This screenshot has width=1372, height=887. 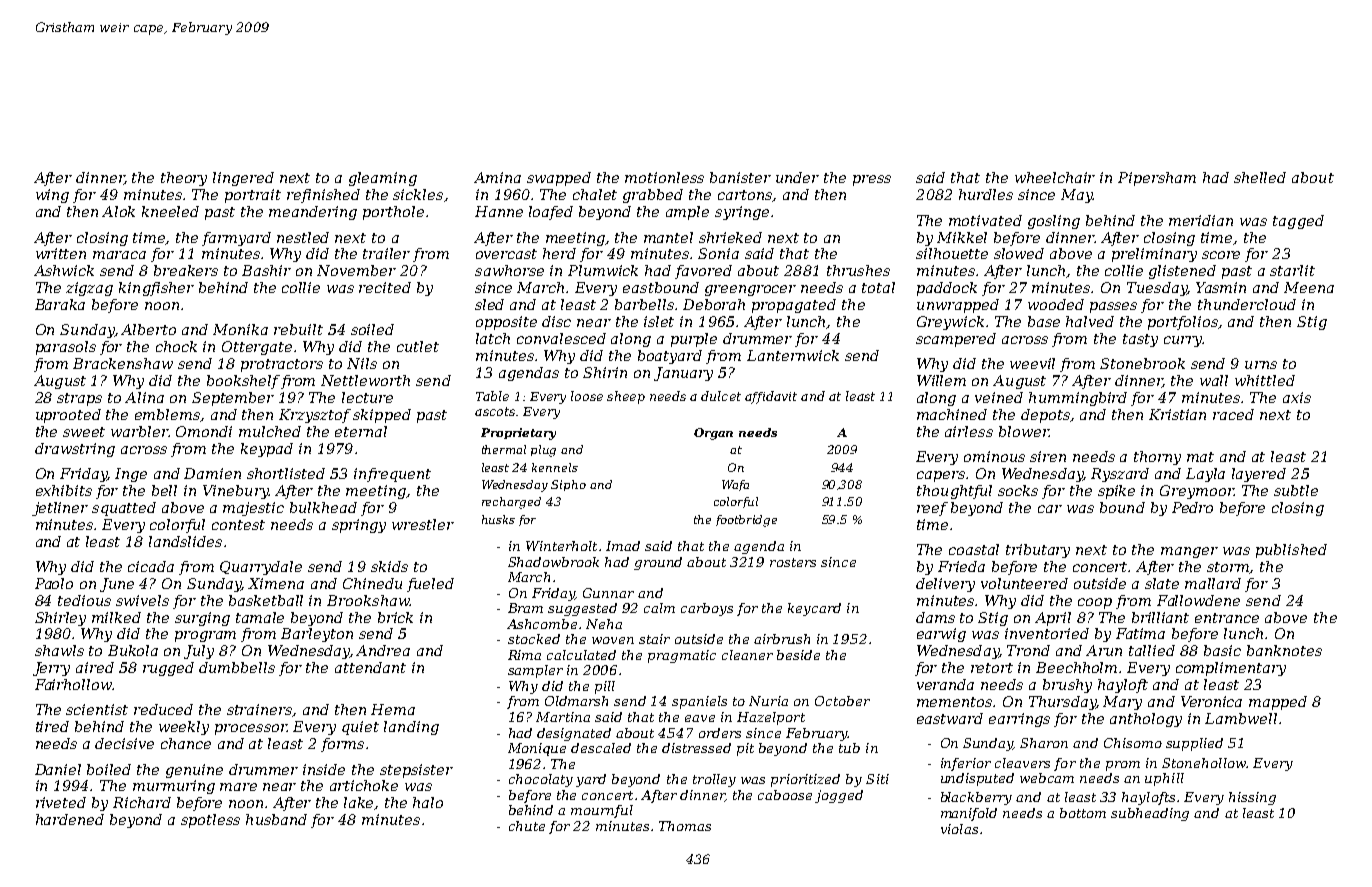 I want to click on thrushes, so click(x=858, y=270).
